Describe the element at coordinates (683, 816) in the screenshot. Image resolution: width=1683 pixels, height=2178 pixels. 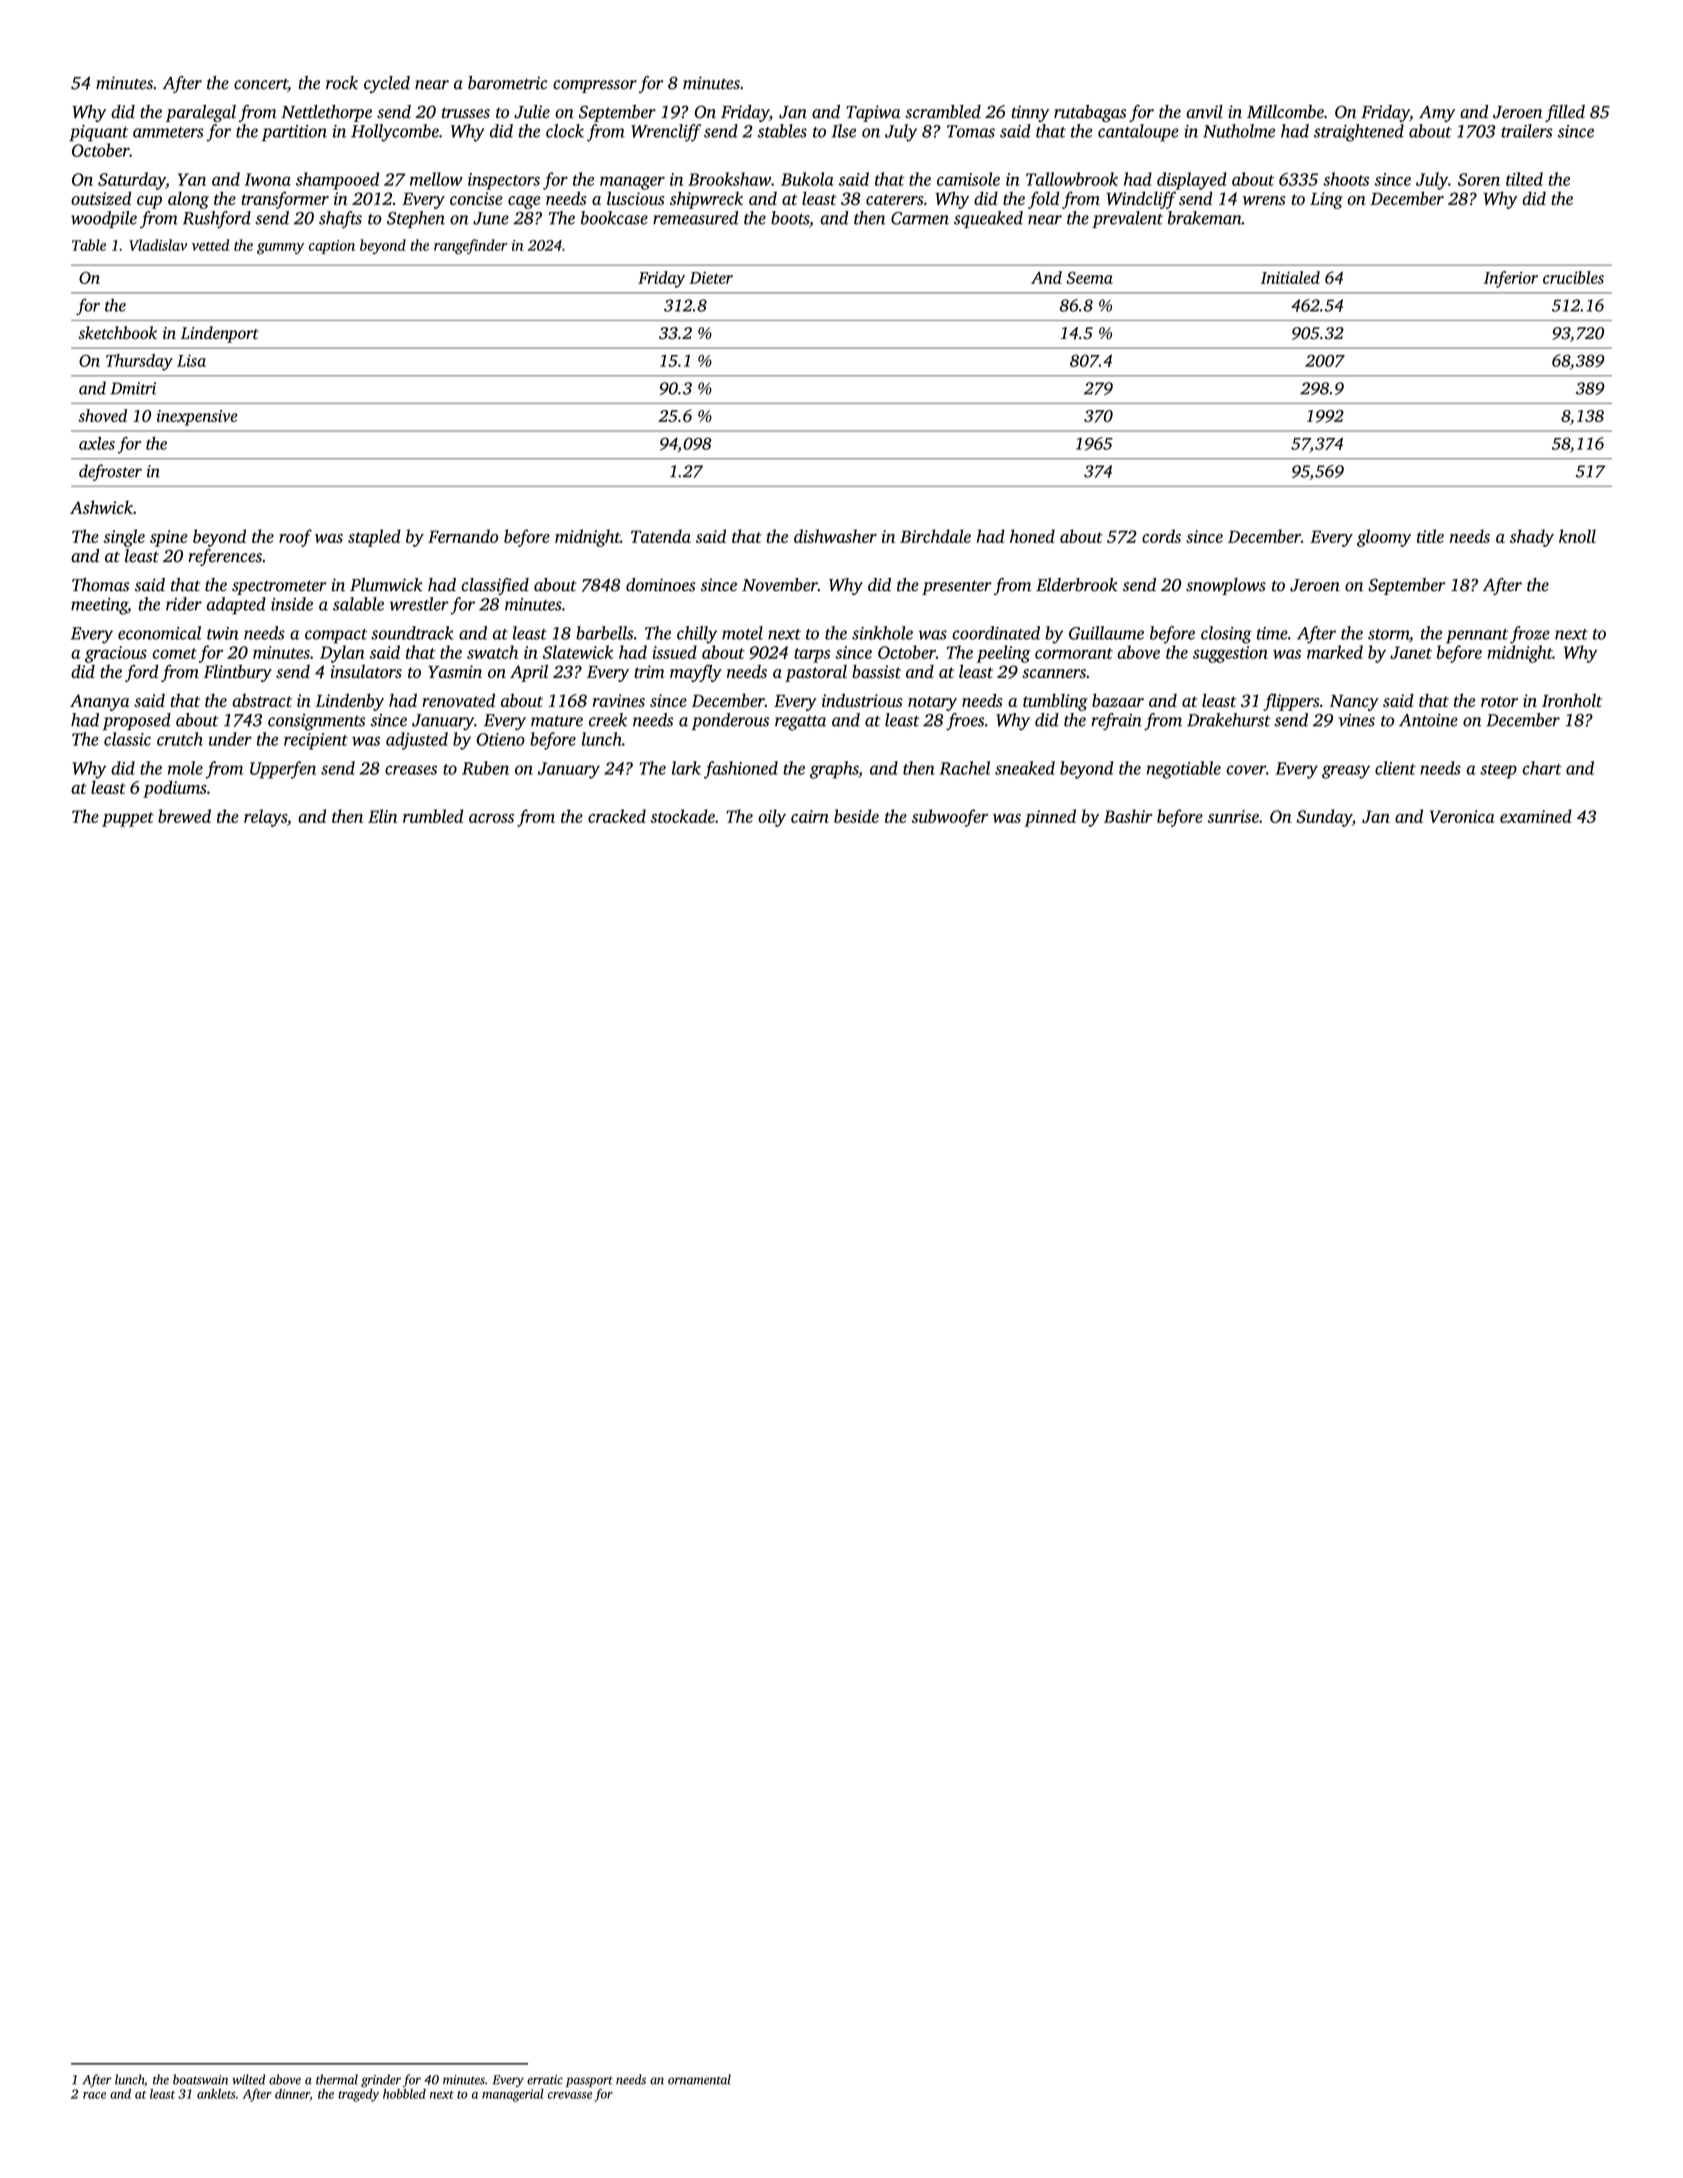
I see `stockade` at that location.
